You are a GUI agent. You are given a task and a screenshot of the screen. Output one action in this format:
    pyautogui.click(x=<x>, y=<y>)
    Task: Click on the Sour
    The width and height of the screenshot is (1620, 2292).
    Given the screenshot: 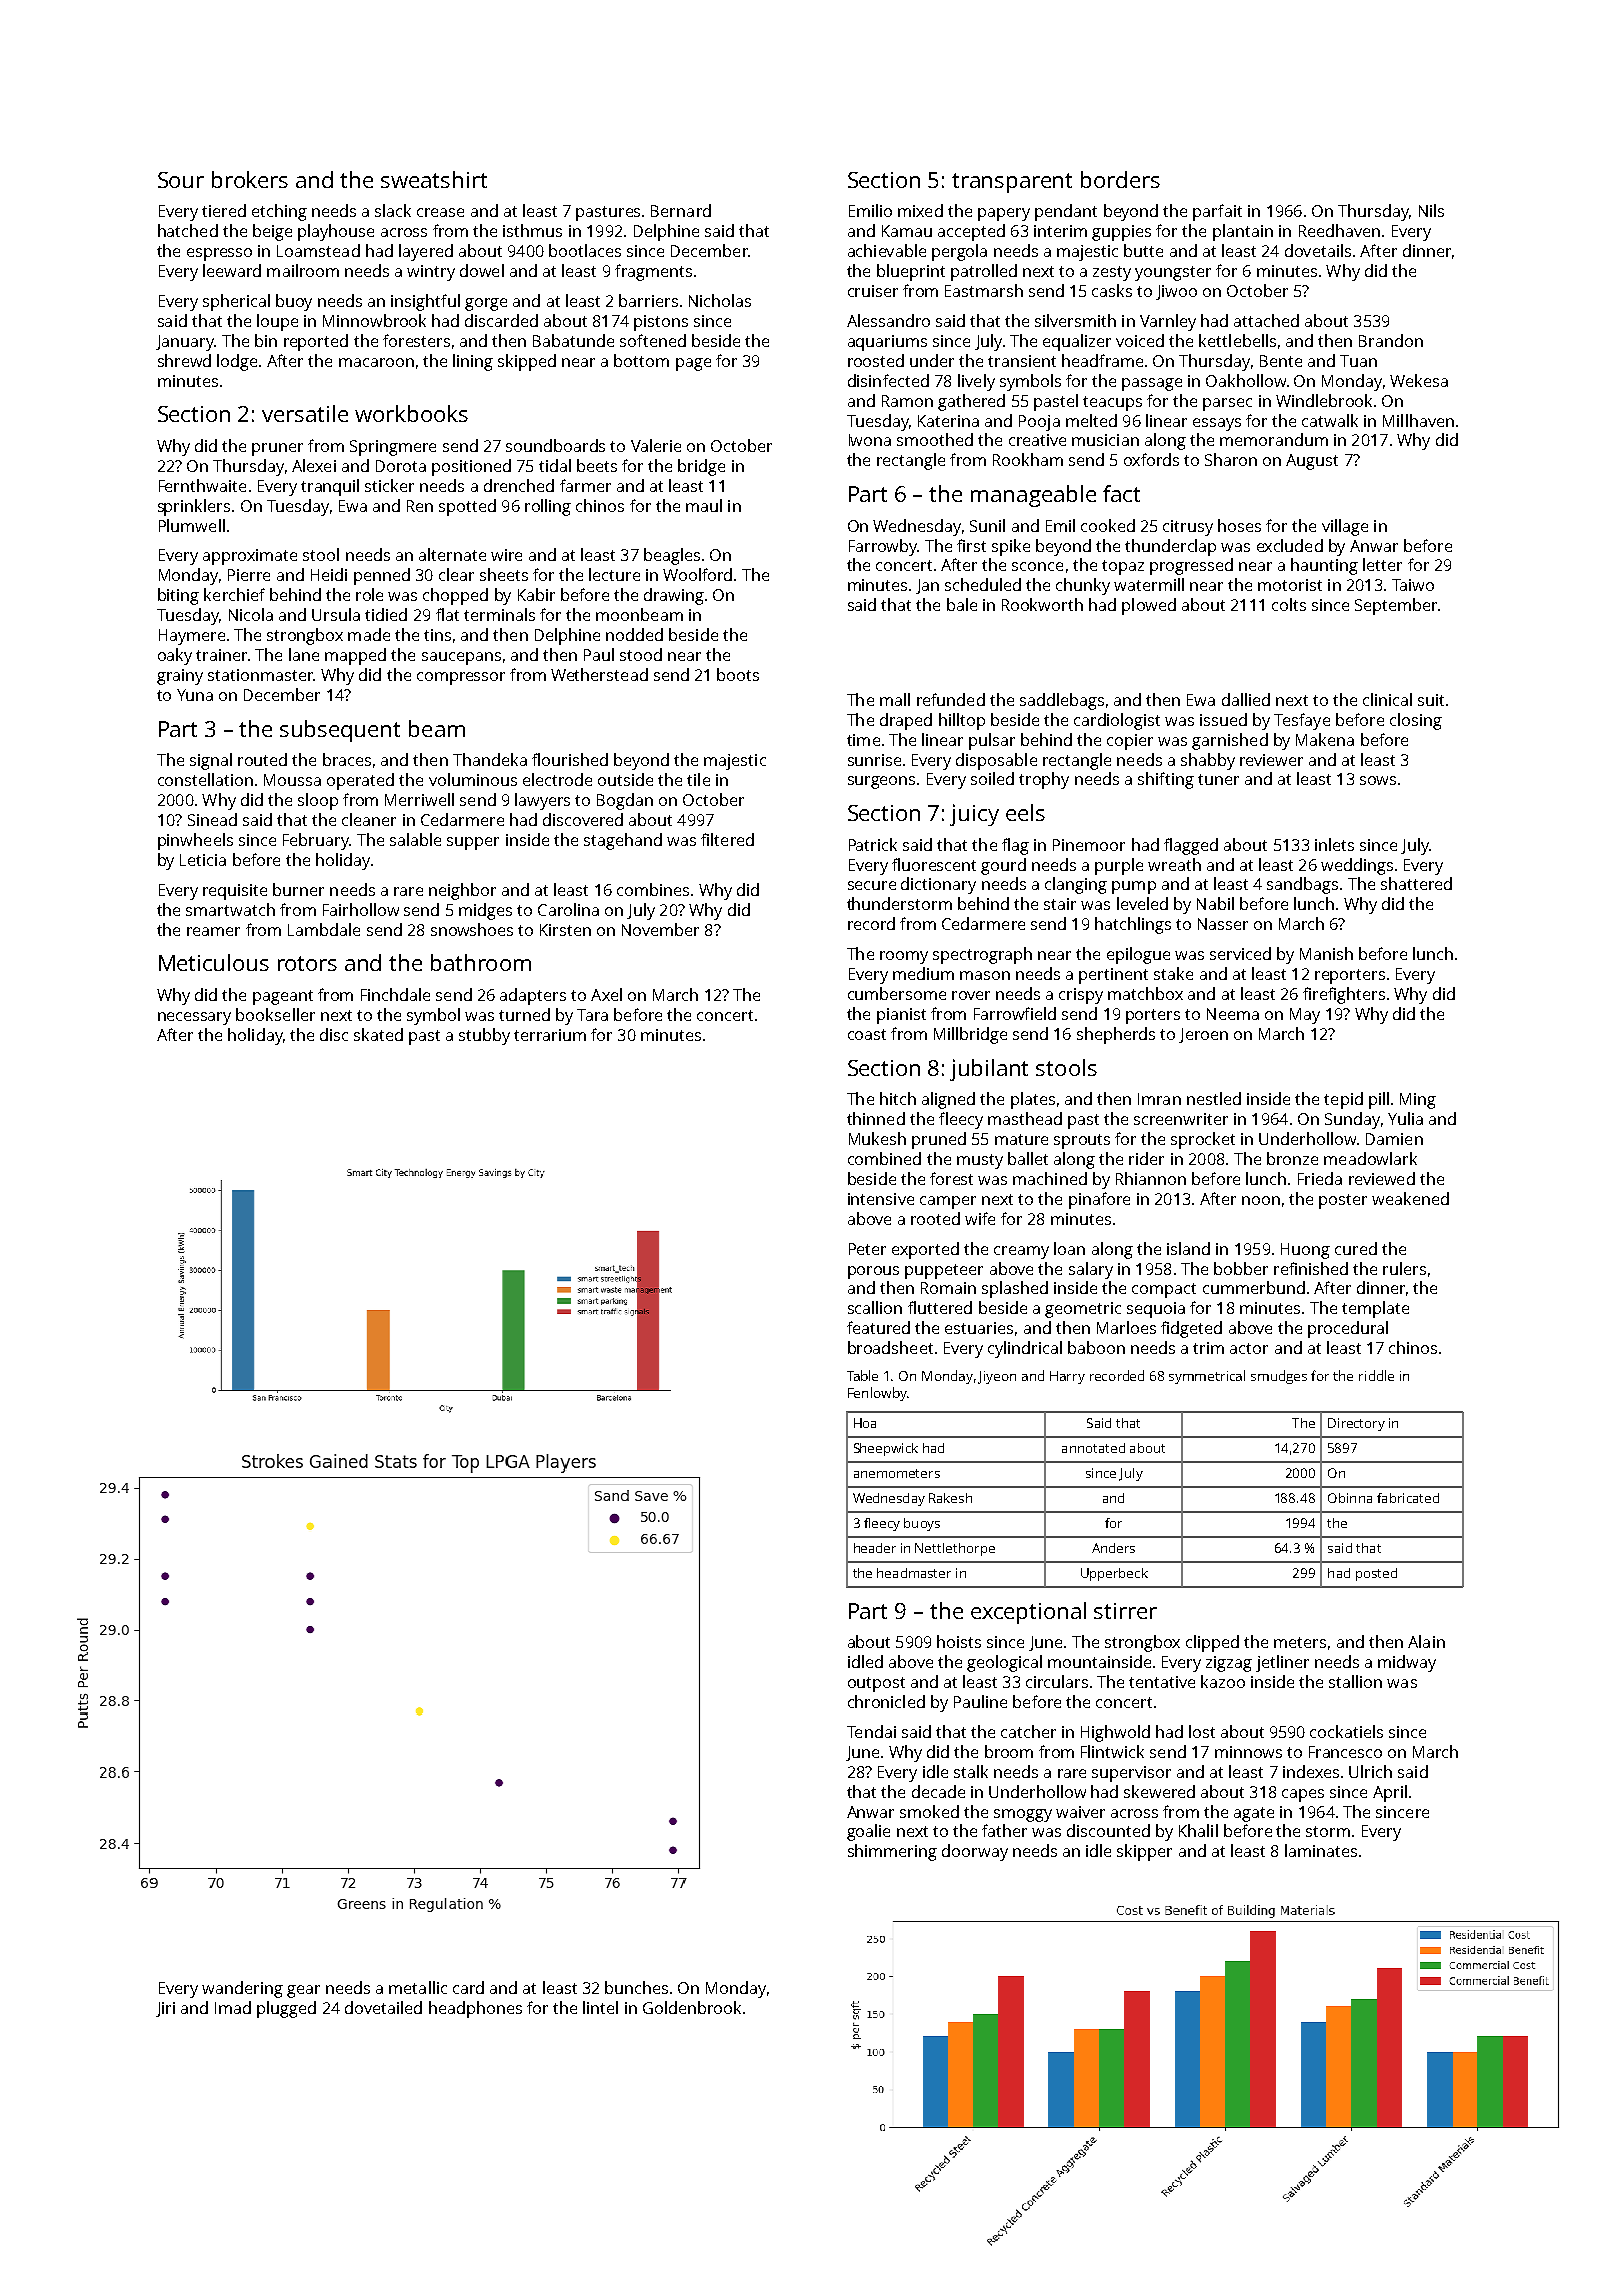 What is the action you would take?
    pyautogui.click(x=181, y=180)
